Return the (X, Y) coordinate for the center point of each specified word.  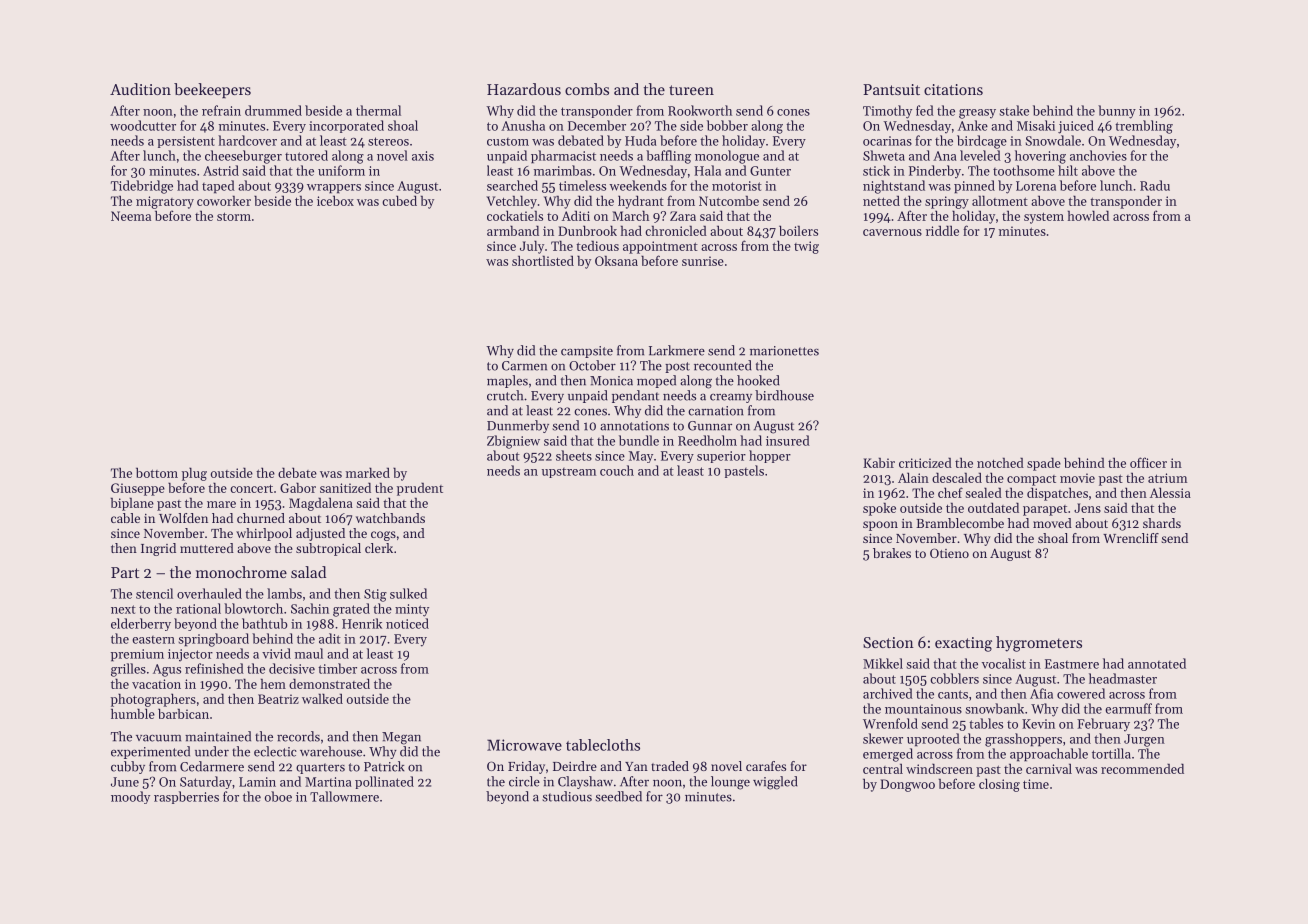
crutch (505, 395)
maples (507, 381)
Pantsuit (891, 89)
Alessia (1170, 492)
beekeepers (212, 90)
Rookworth (700, 110)
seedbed (618, 796)
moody (130, 797)
